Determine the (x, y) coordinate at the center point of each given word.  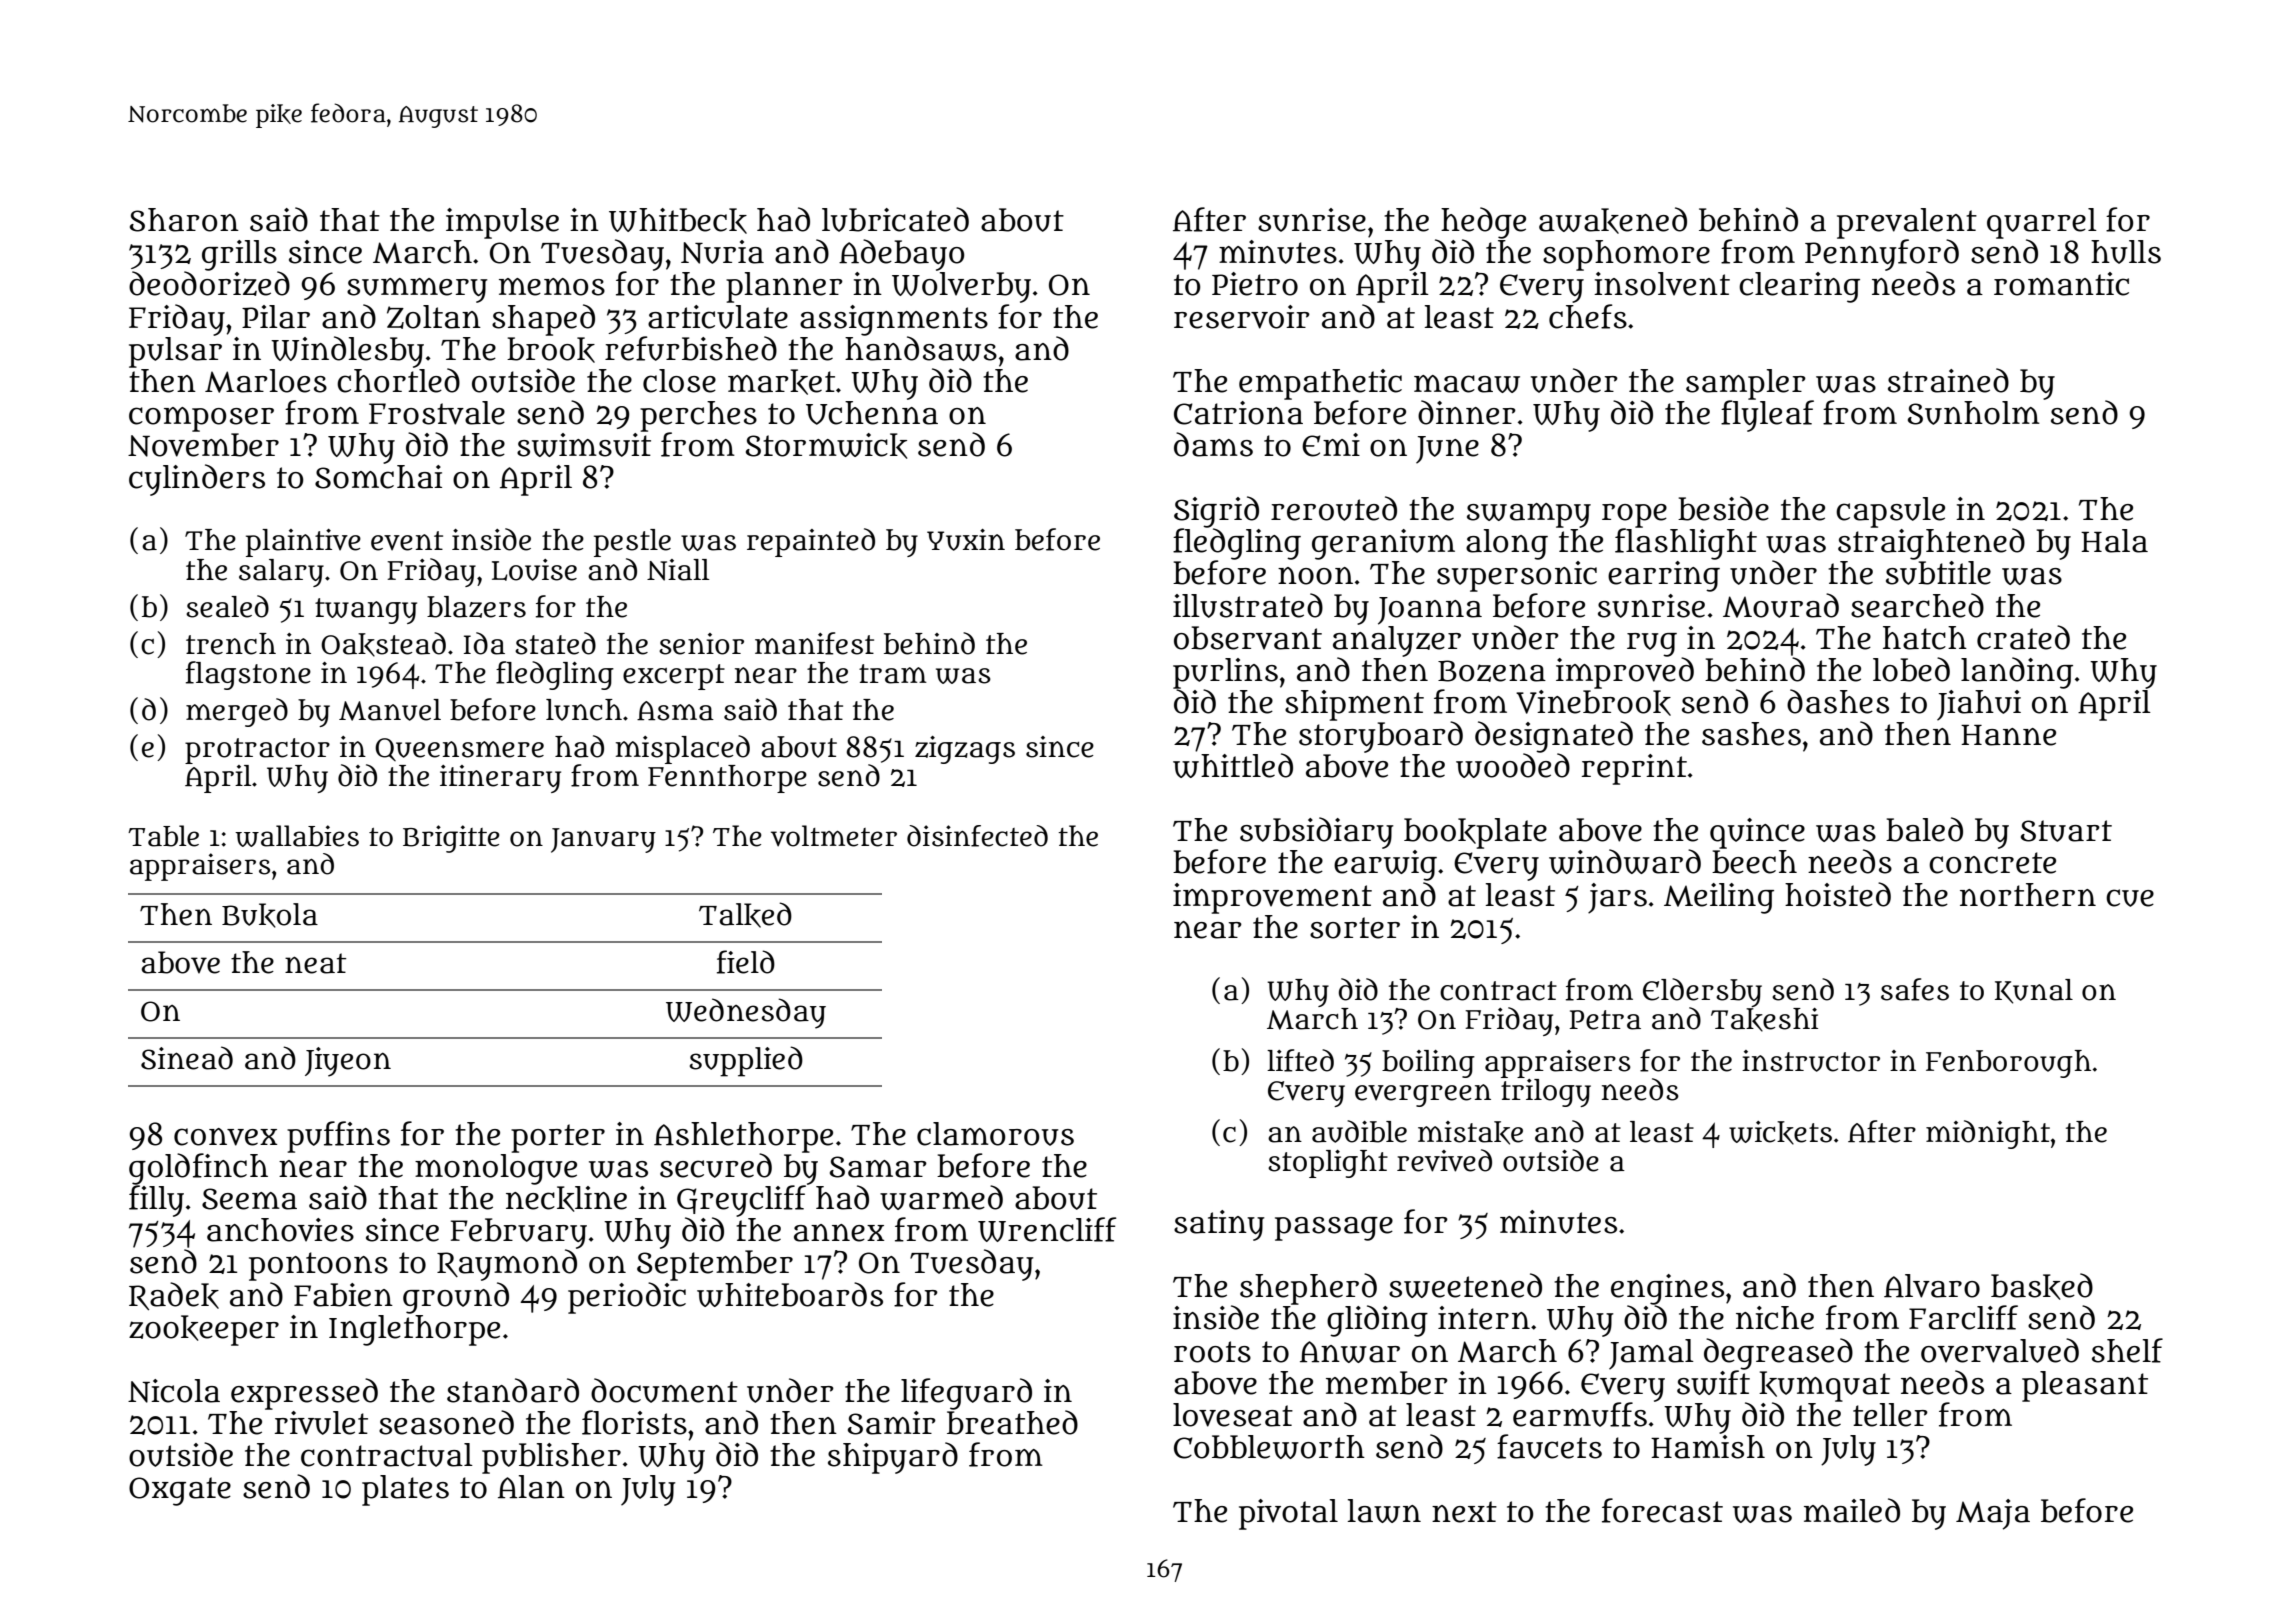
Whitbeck (678, 221)
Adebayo (901, 255)
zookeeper (204, 1330)
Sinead (187, 1058)
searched (1917, 605)
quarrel (2042, 223)
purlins (1225, 673)
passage (1334, 1229)
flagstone (248, 675)
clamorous (995, 1134)
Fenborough (2008, 1064)
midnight (1988, 1134)
